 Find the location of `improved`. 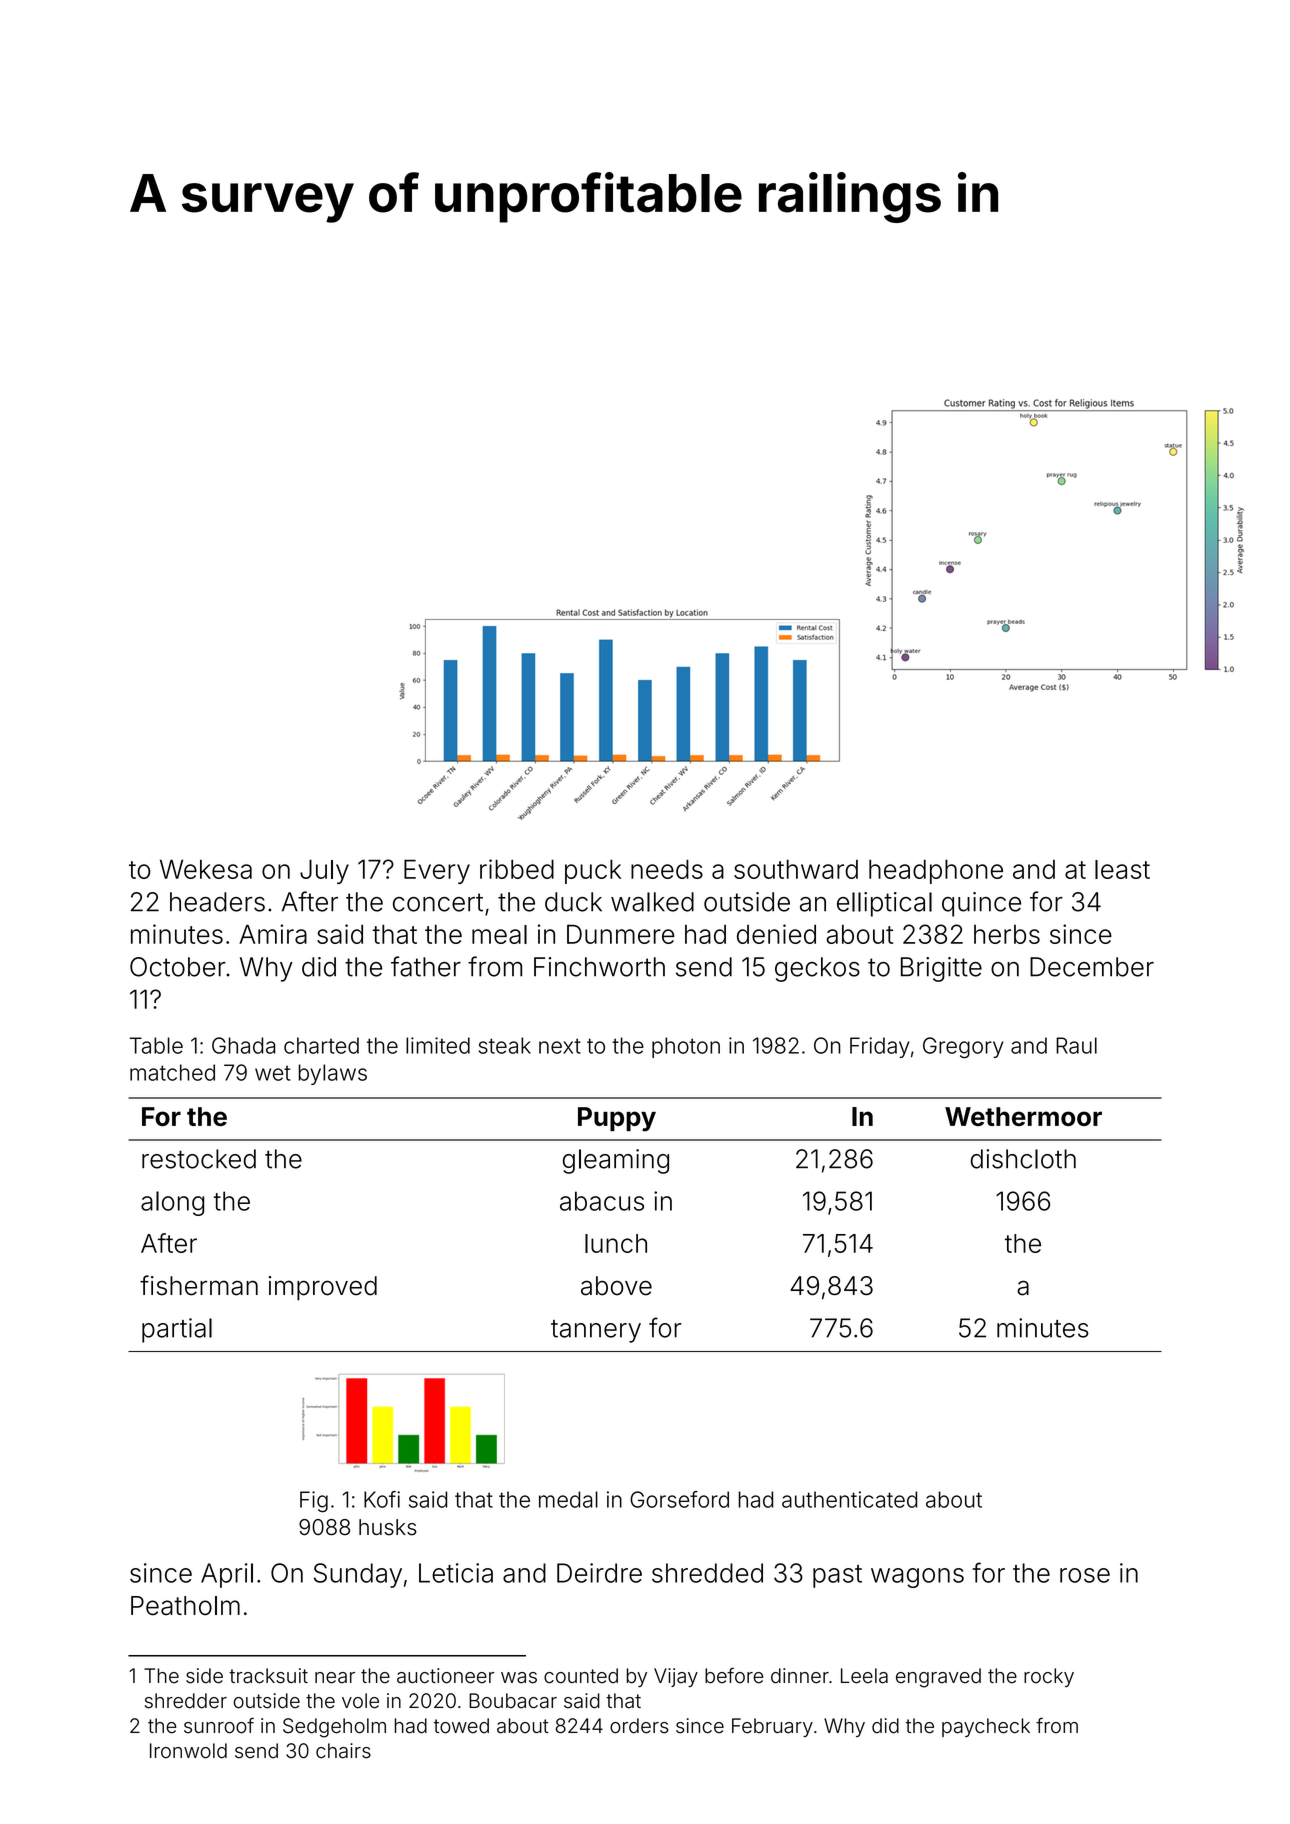

improved is located at coordinates (323, 1288).
